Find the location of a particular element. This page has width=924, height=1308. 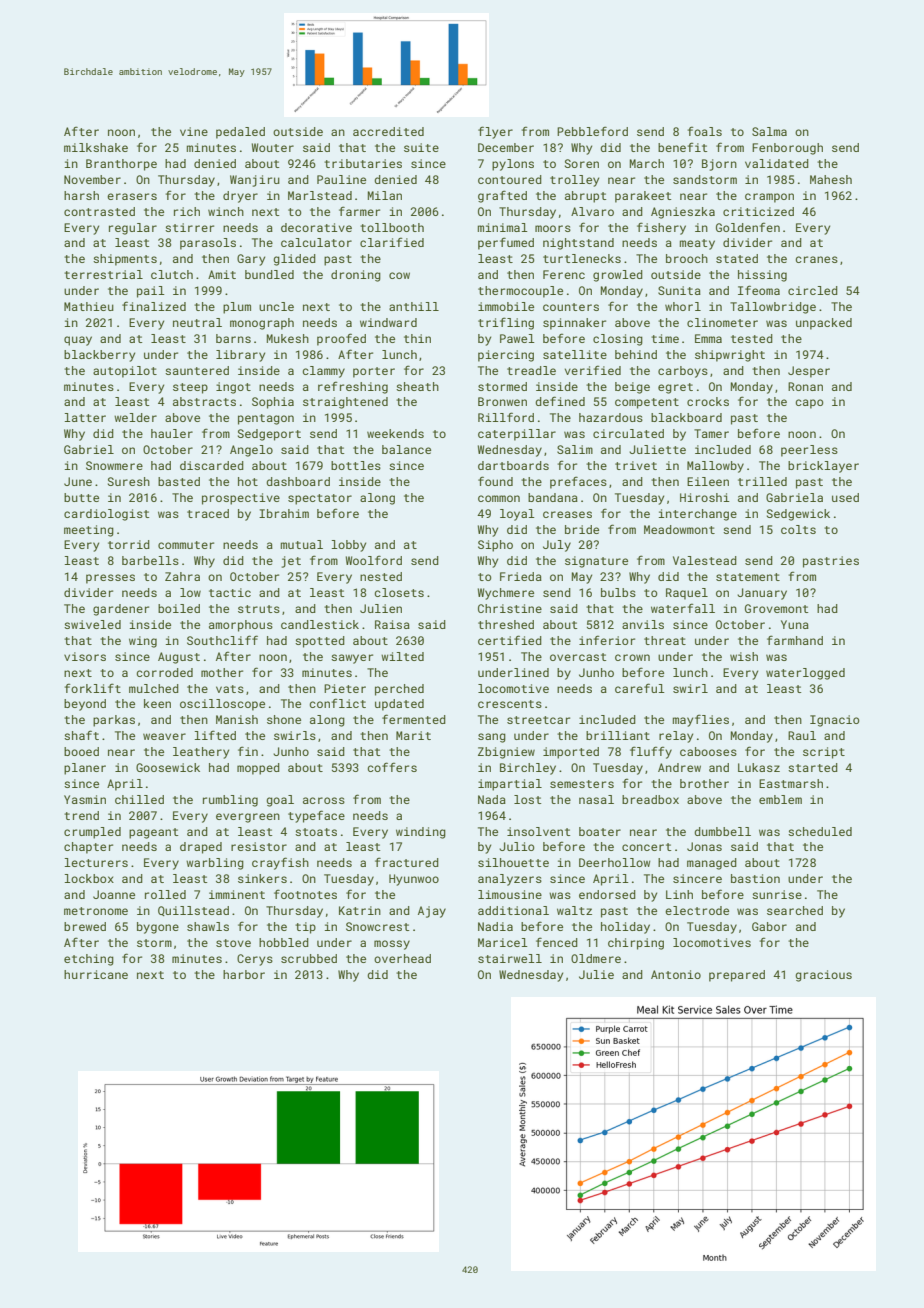

oscilloscope is located at coordinates (222, 705).
